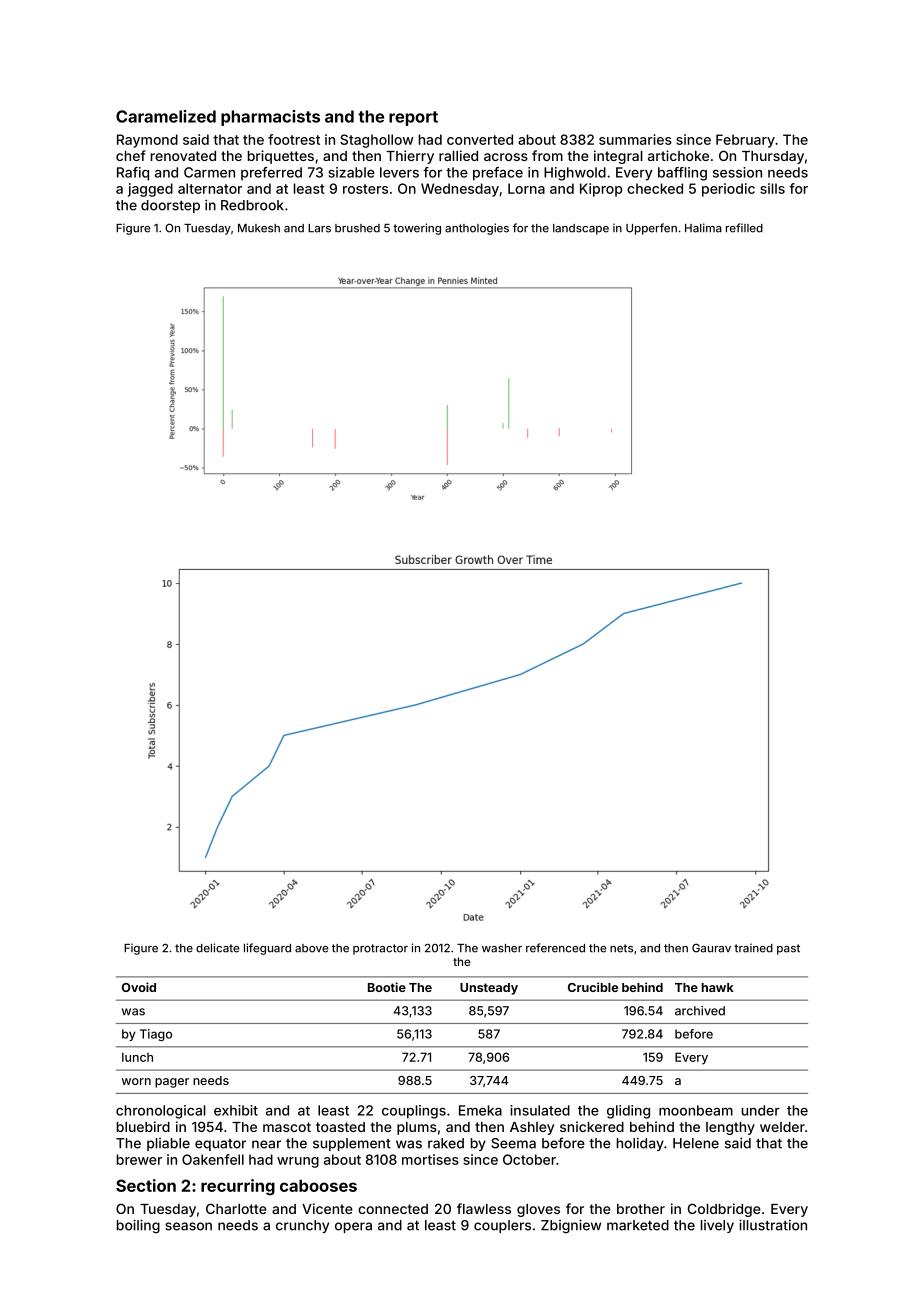 The width and height of the page is (924, 1308). I want to click on referenced, so click(555, 948).
